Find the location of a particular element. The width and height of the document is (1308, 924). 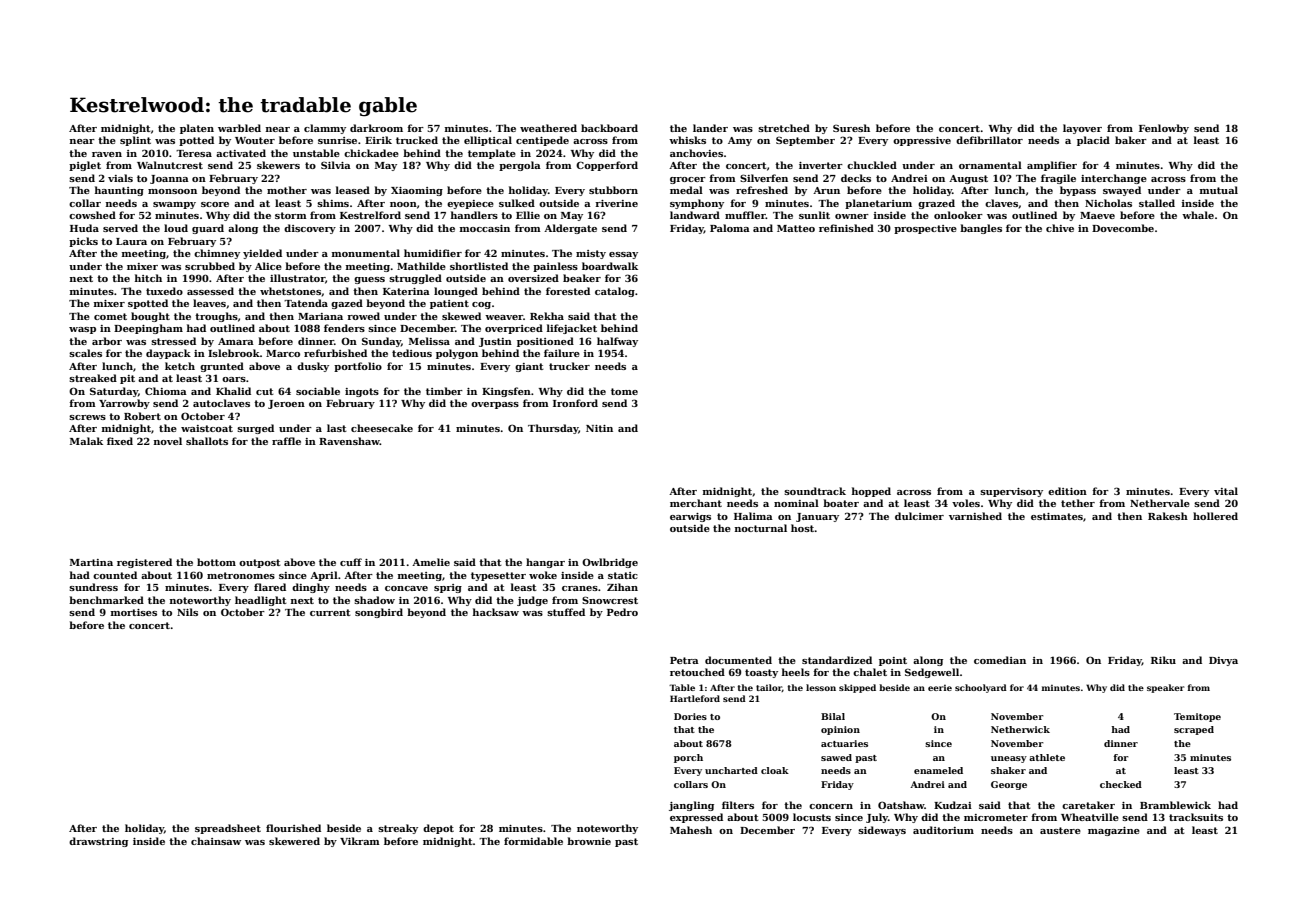

defibrillator is located at coordinates (989, 140).
